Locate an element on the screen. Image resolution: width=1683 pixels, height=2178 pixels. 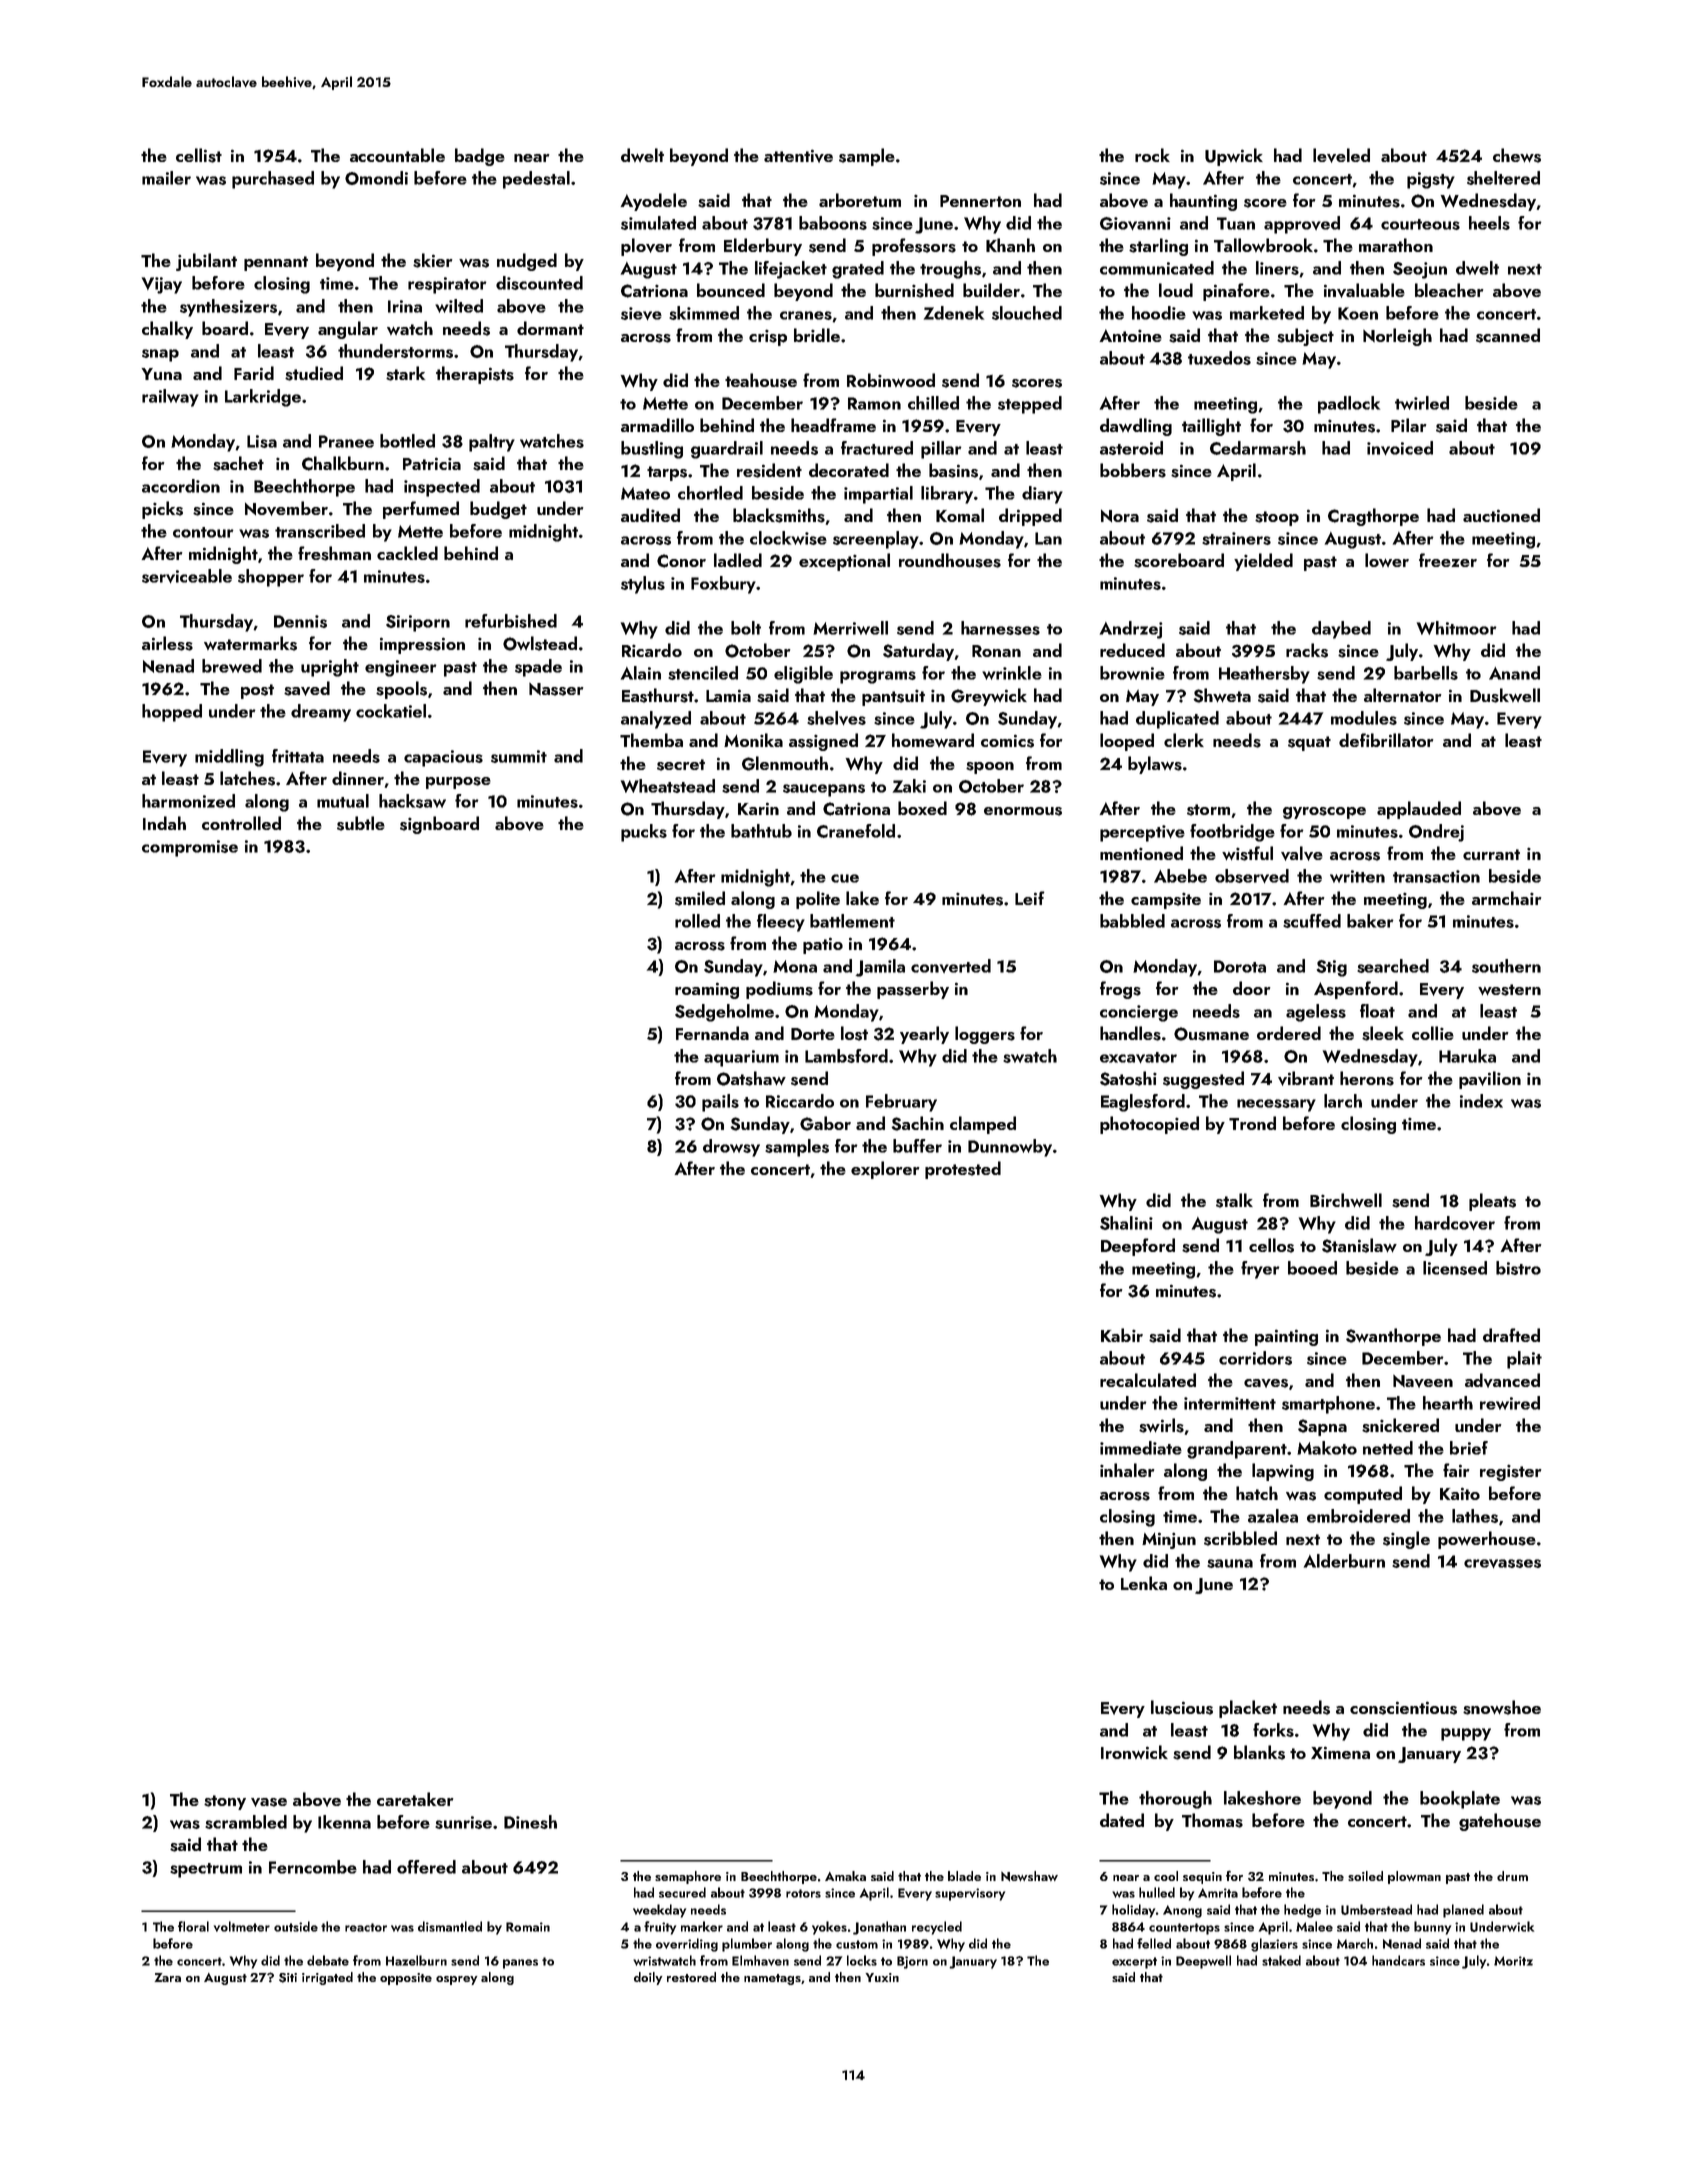
attentive is located at coordinates (798, 156).
